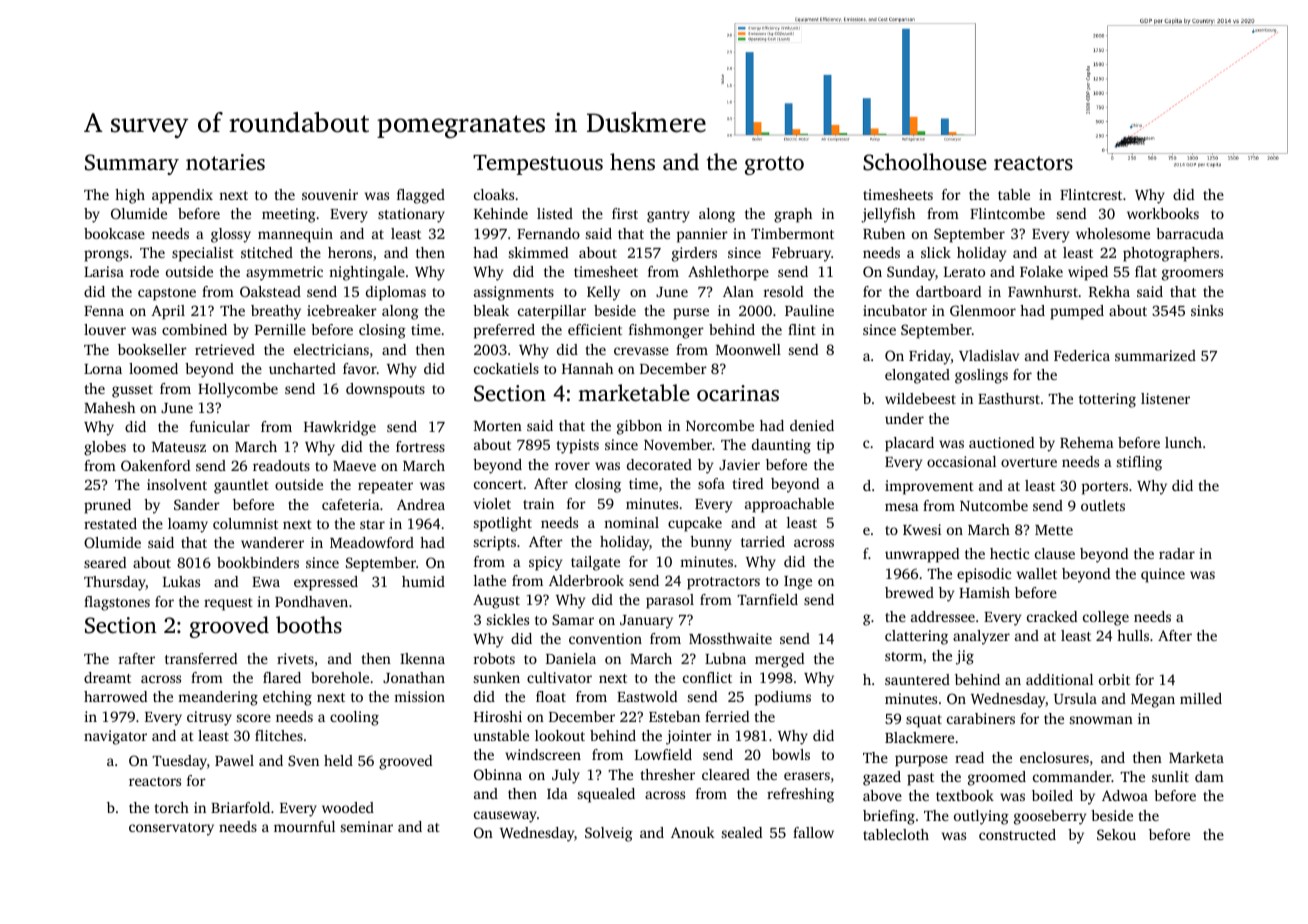 This image has height=924, width=1308. What do you see at coordinates (1113, 233) in the image?
I see `wholesome` at bounding box center [1113, 233].
